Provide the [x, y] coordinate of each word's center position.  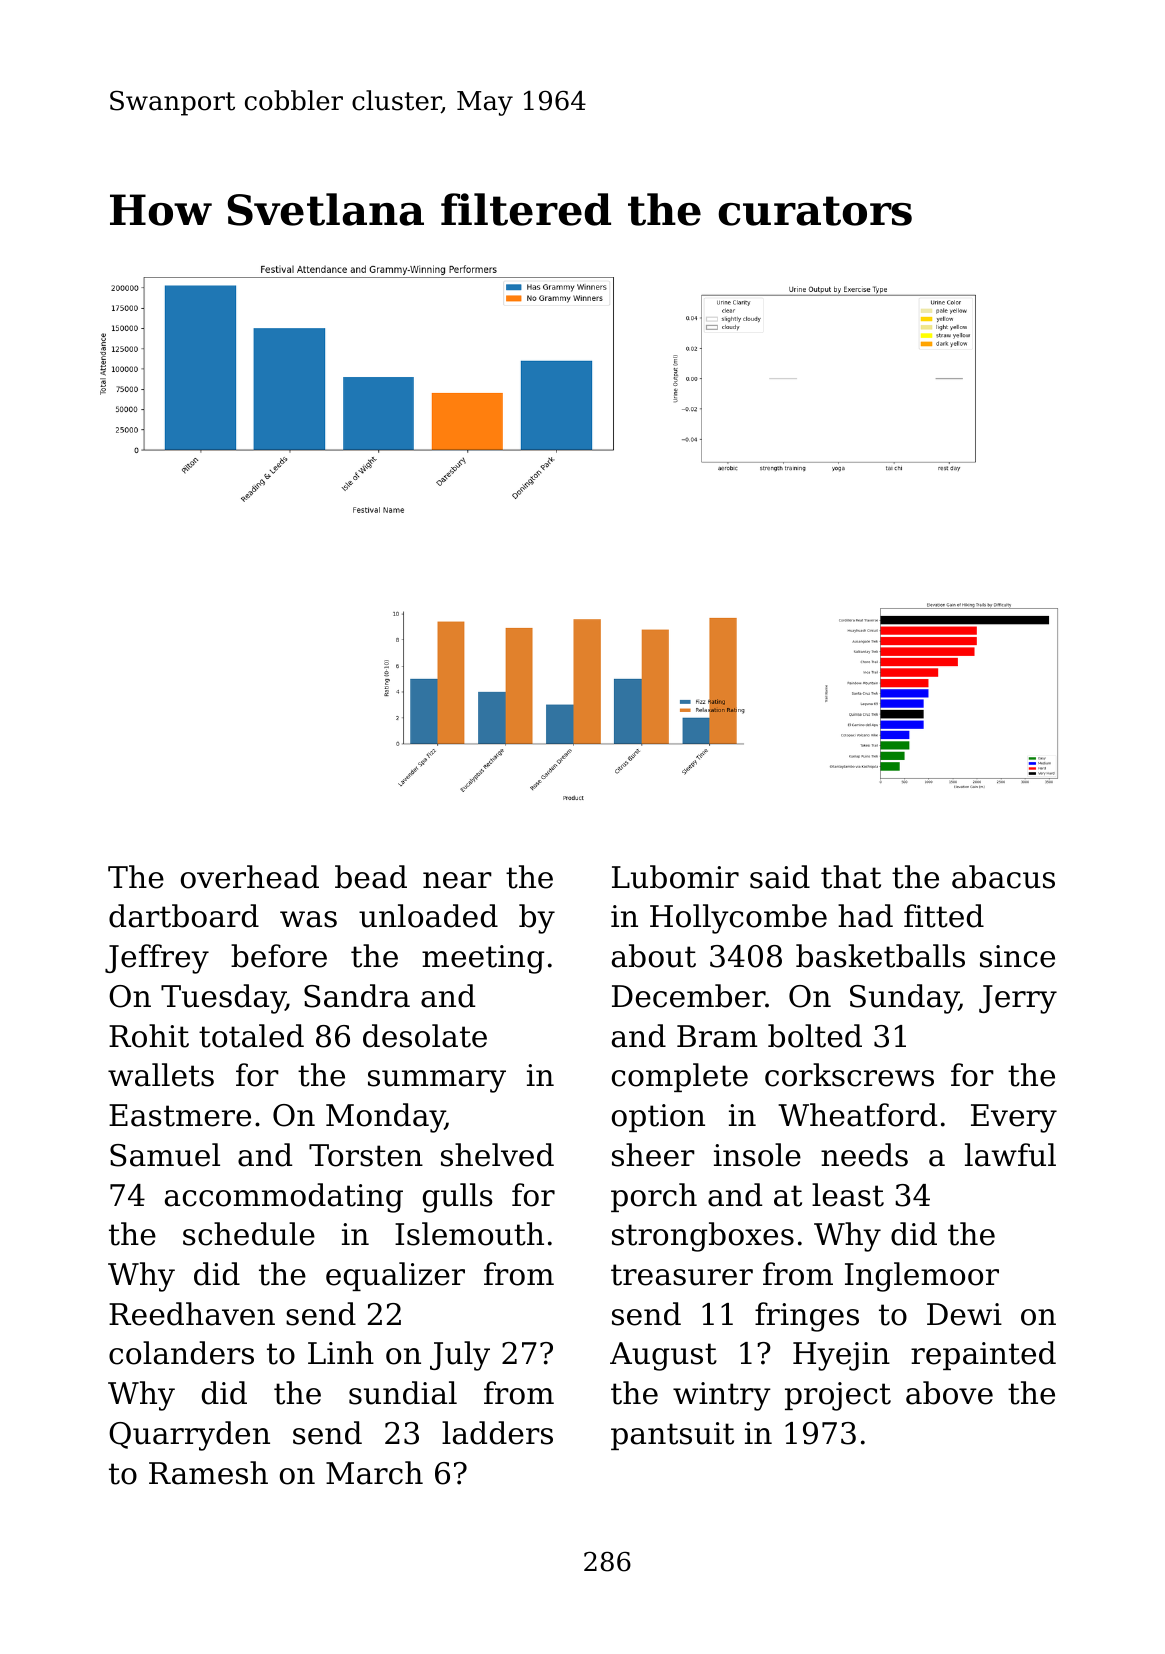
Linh [341, 1352]
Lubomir [675, 877]
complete [680, 1077]
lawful [1010, 1155]
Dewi [964, 1314]
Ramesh [208, 1473]
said [780, 877]
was [308, 919]
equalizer [395, 1276]
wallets [161, 1075]
